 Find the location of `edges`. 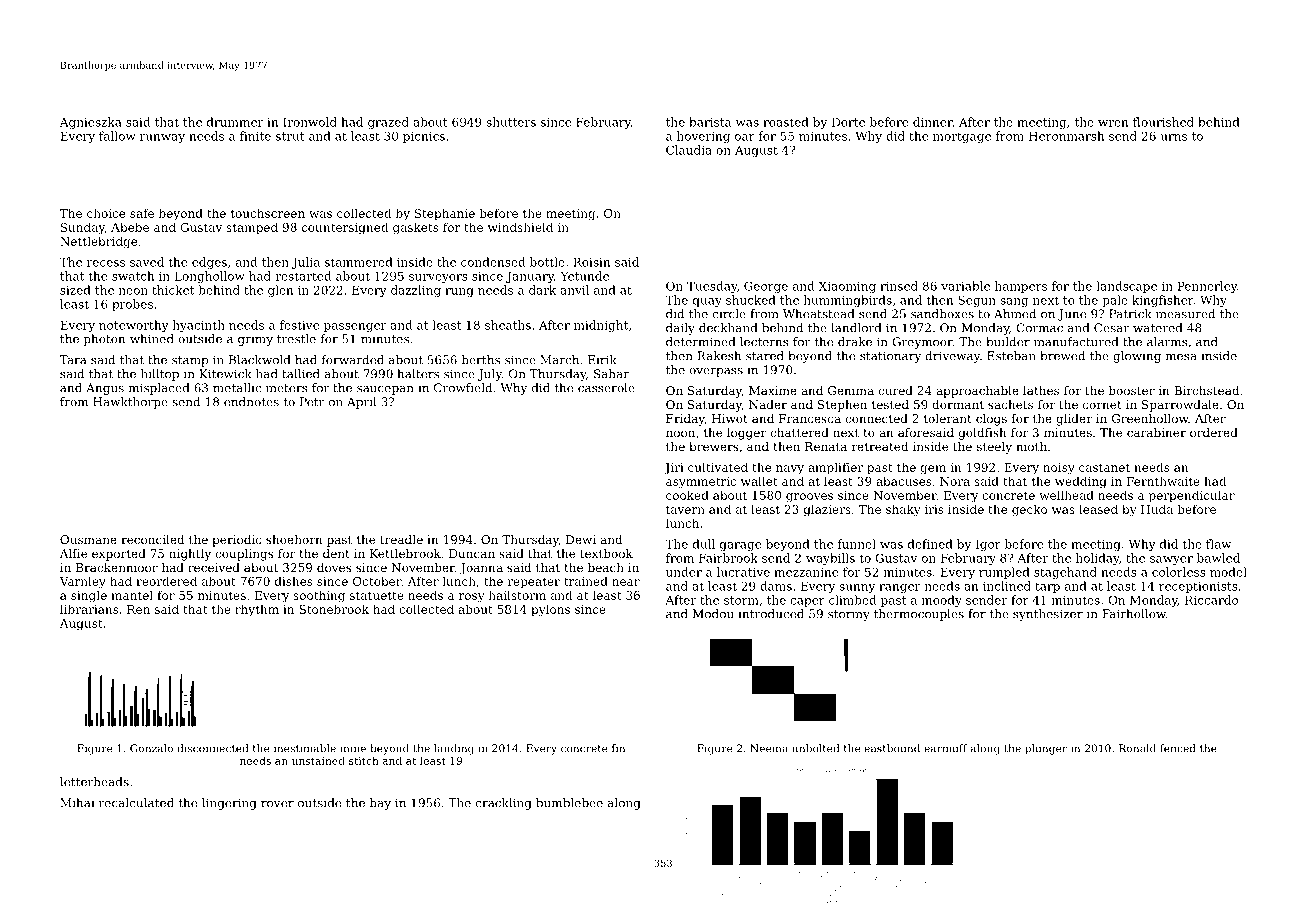

edges is located at coordinates (209, 263).
